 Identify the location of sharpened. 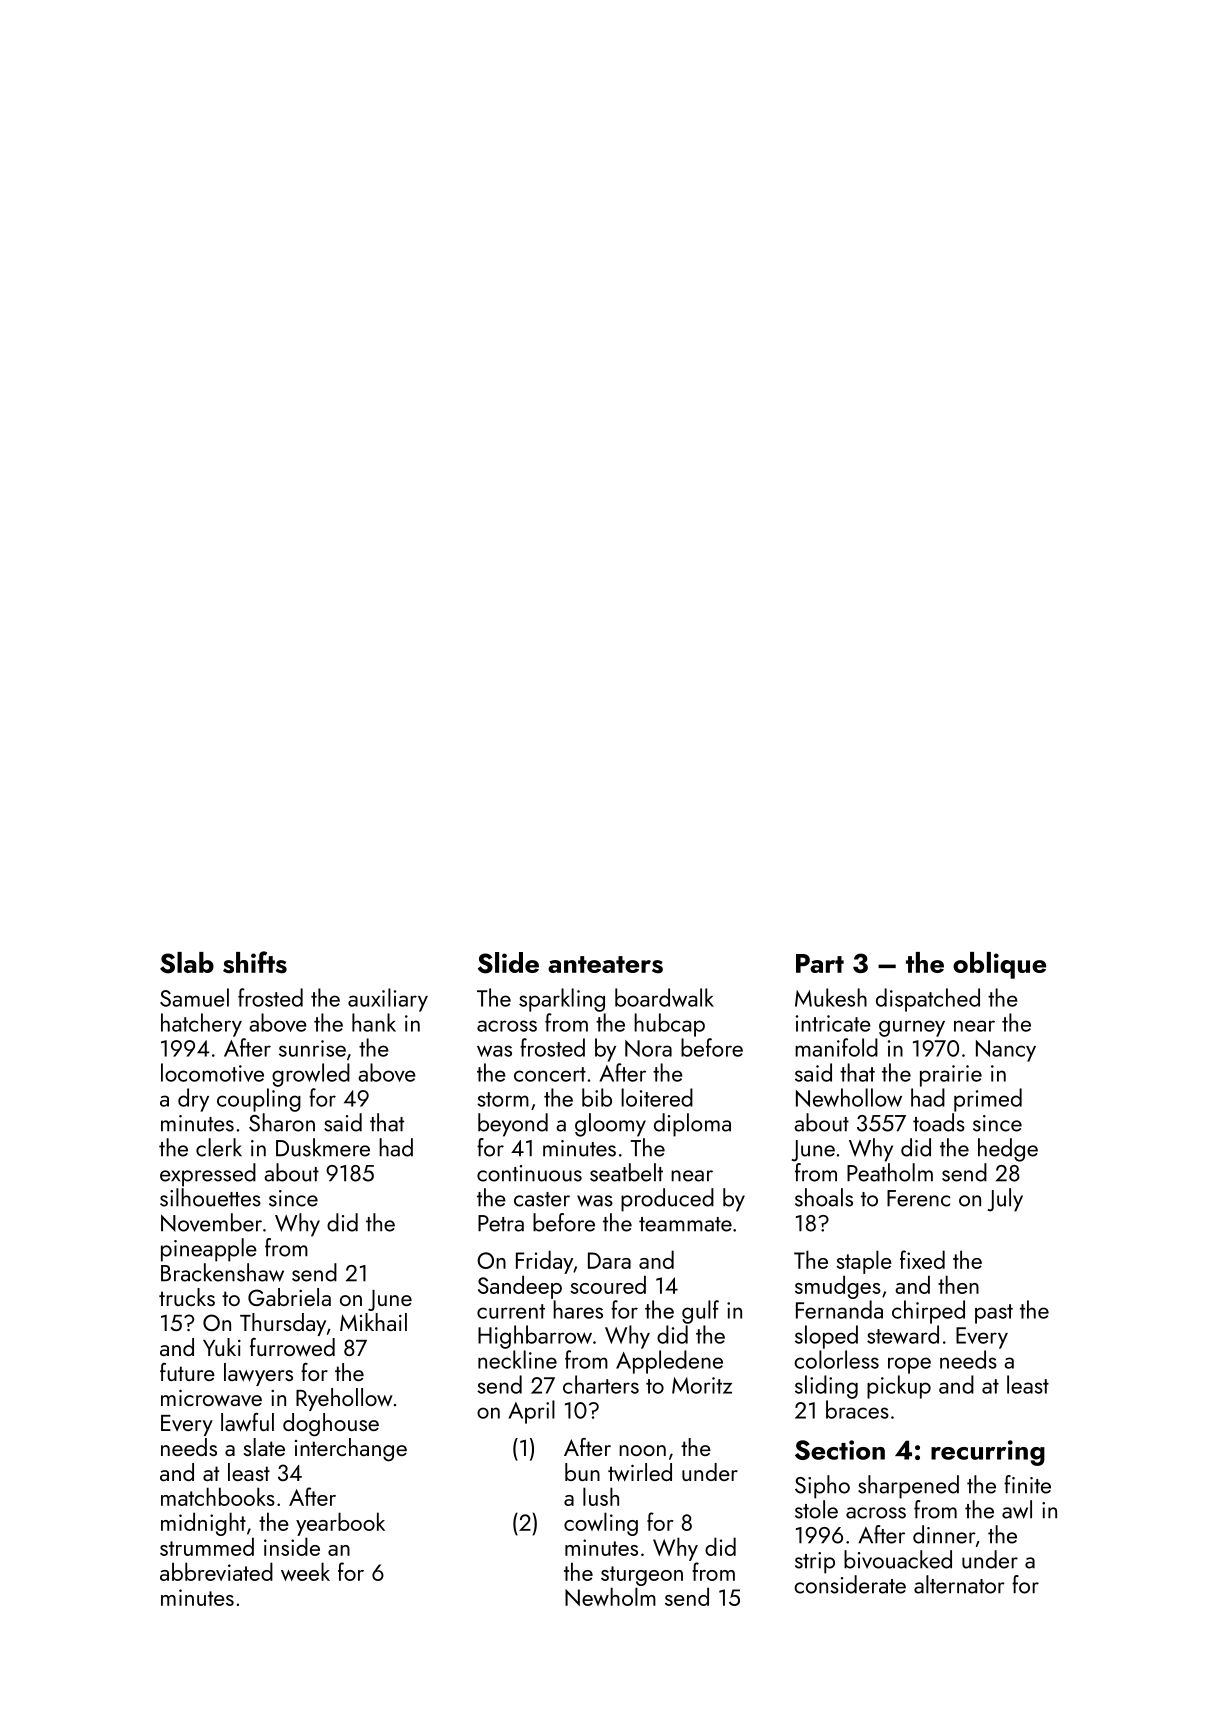
(908, 1487).
